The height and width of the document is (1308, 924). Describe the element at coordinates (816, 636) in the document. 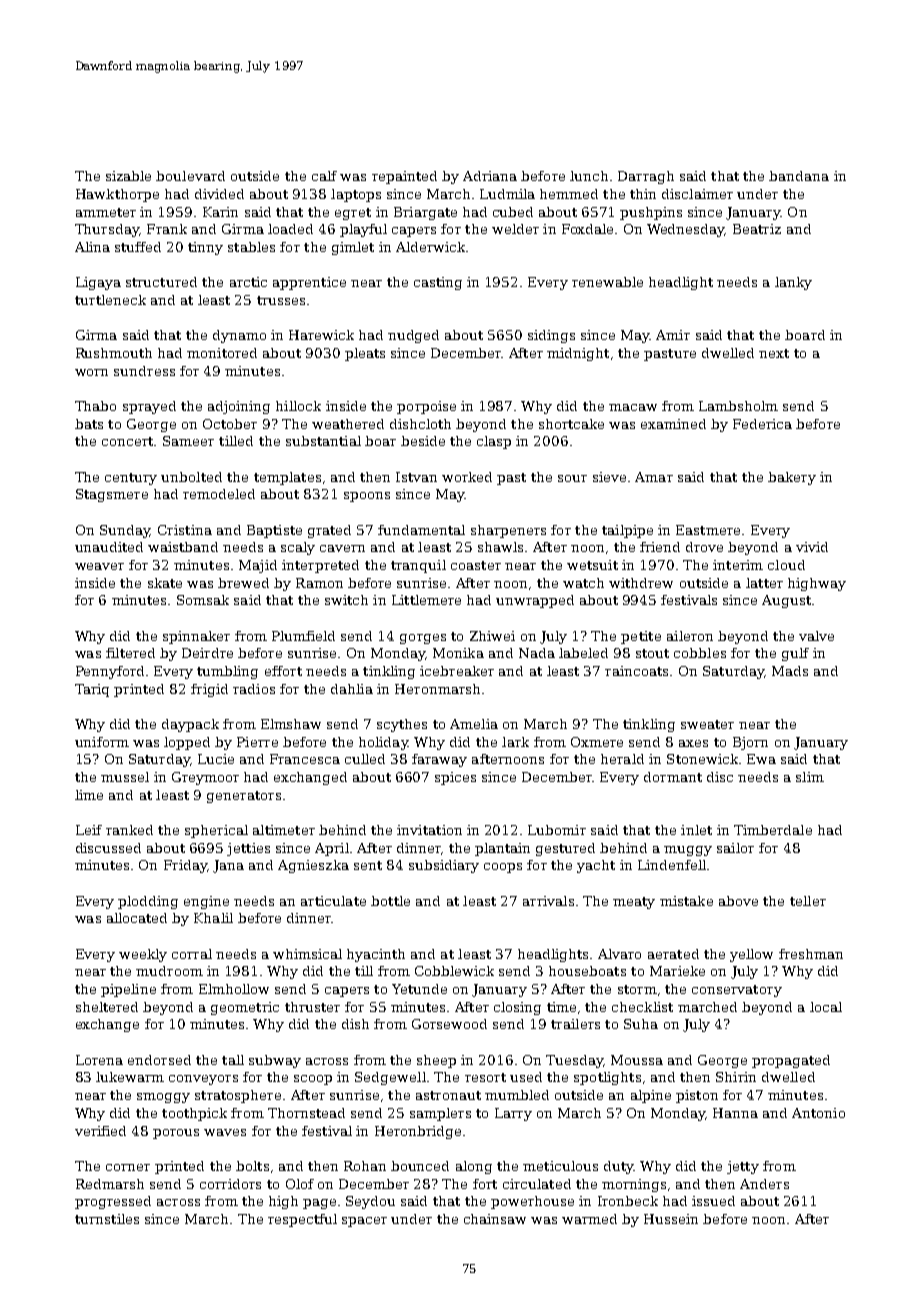

I see `valve` at that location.
